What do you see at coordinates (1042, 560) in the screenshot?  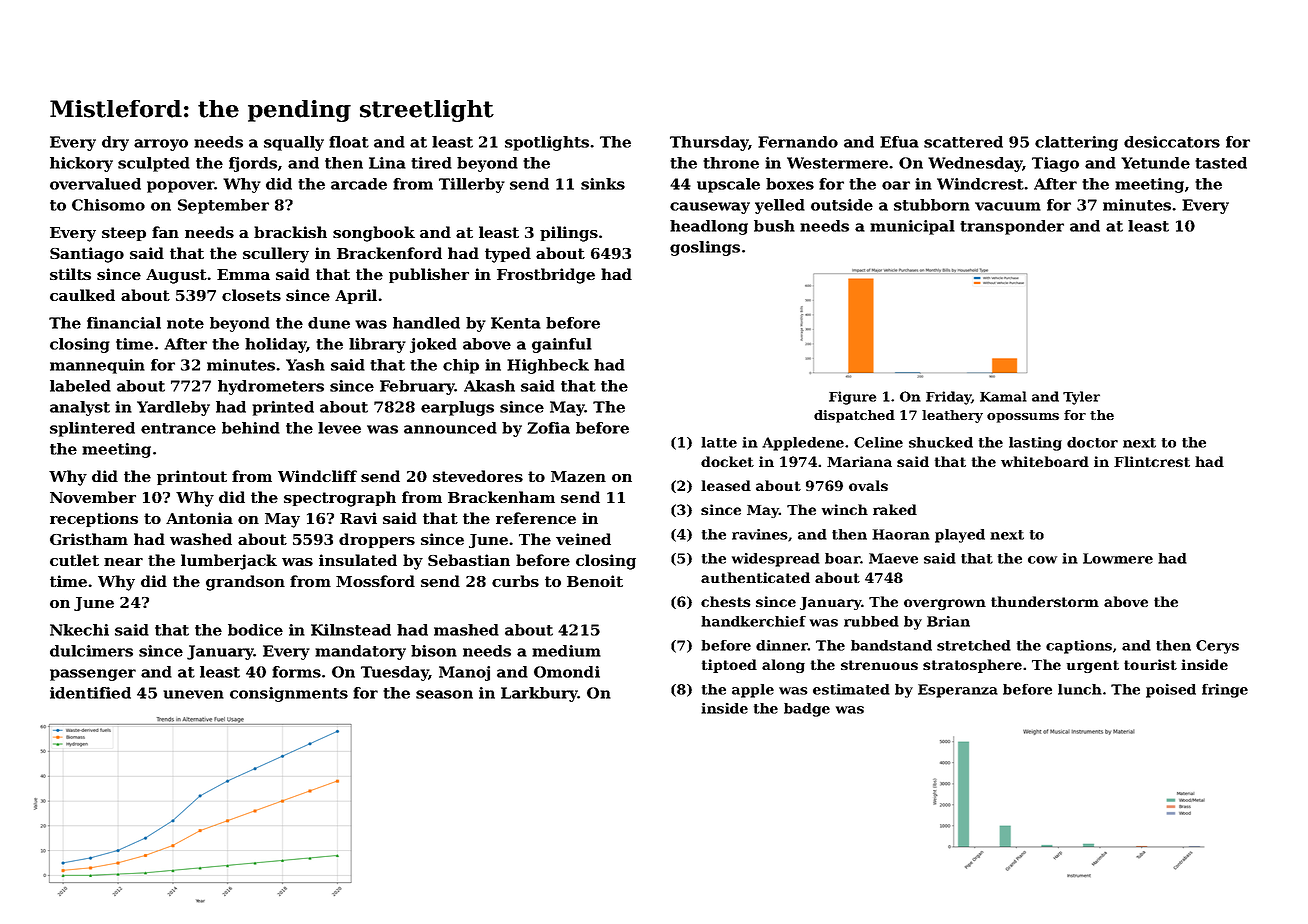 I see `cow` at bounding box center [1042, 560].
